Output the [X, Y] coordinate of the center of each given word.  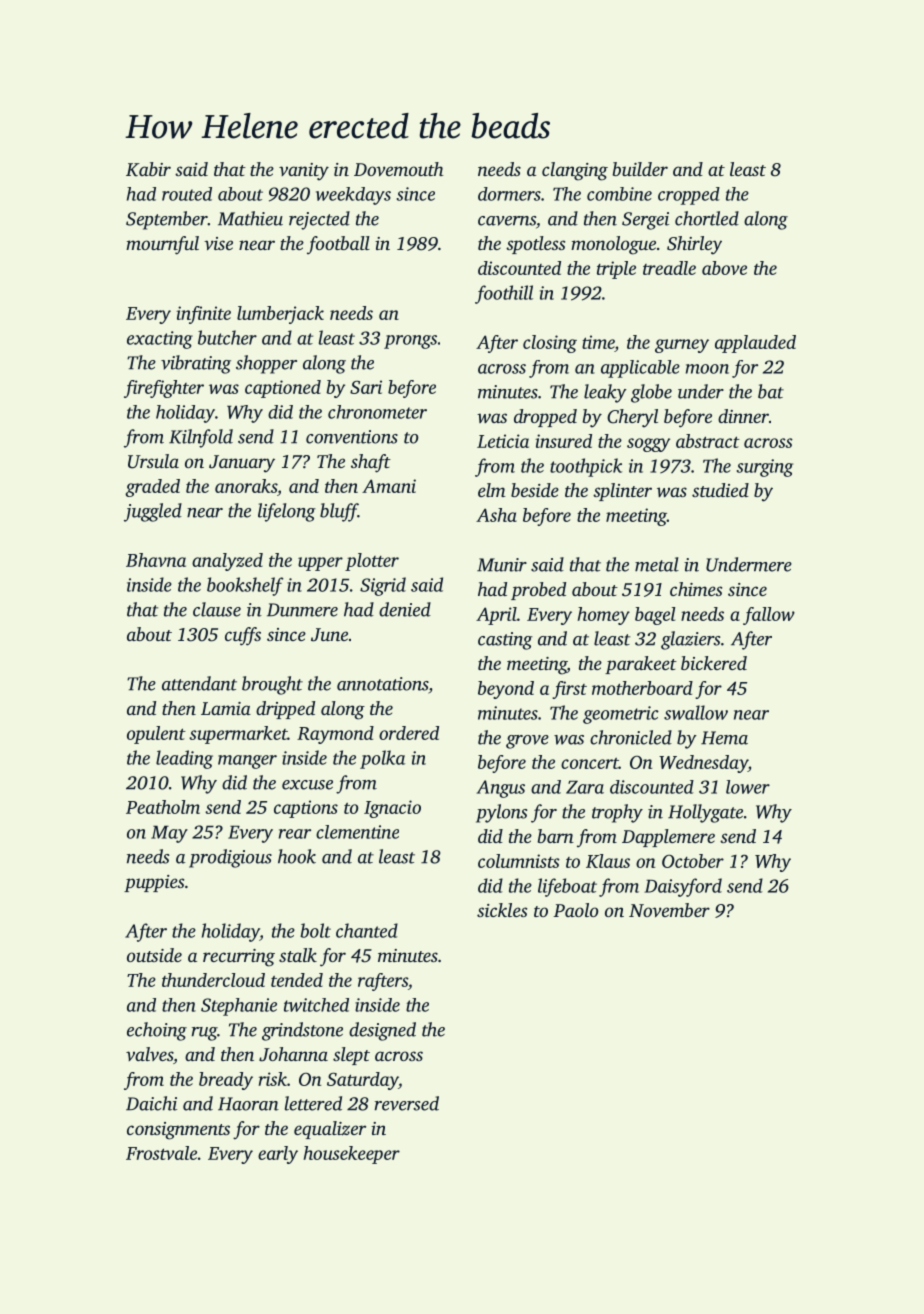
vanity [304, 172]
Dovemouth [398, 169]
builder [640, 169]
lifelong [287, 512]
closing [550, 344]
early [278, 1155]
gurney [682, 346]
